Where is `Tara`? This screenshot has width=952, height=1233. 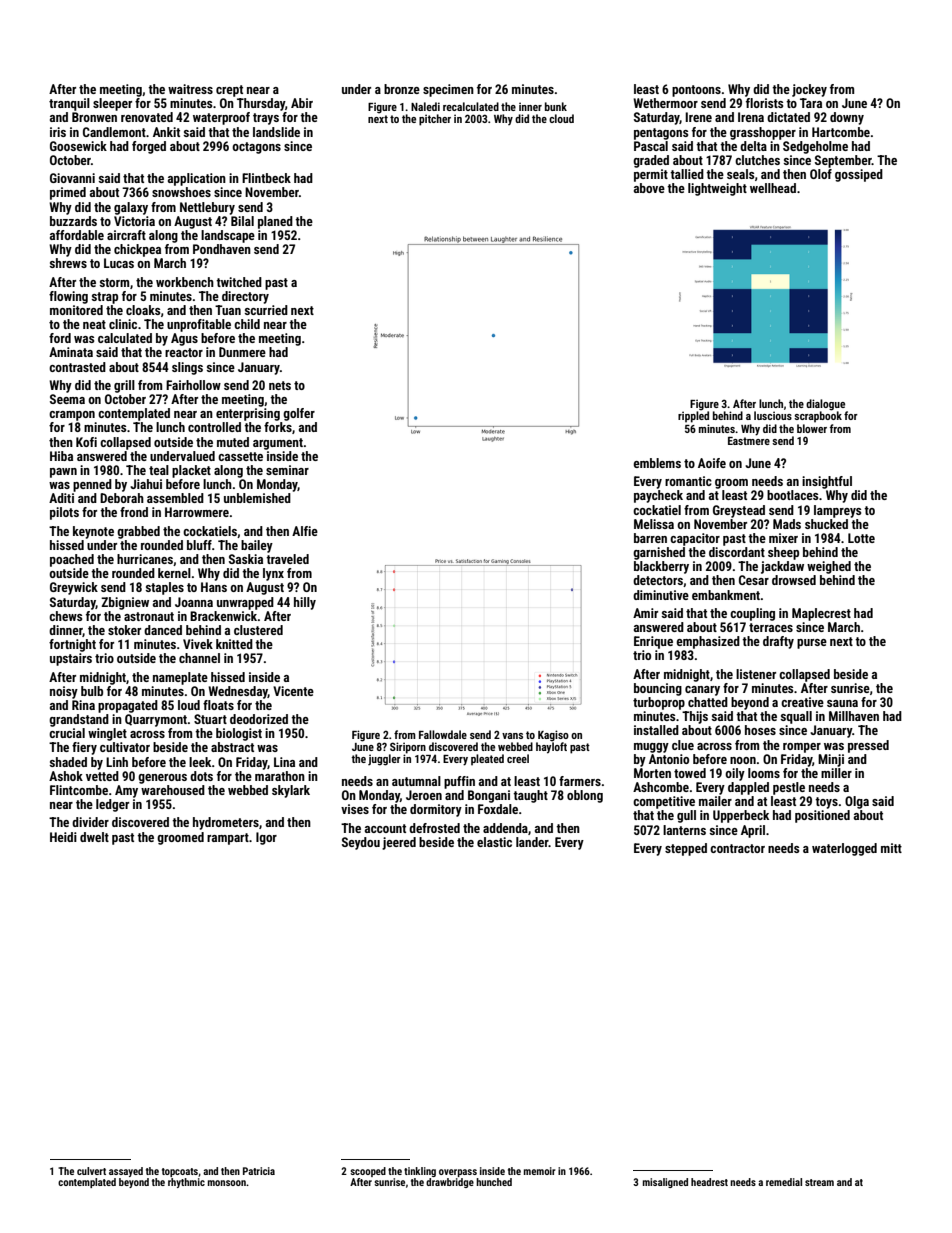
Tara is located at coordinates (811, 103).
